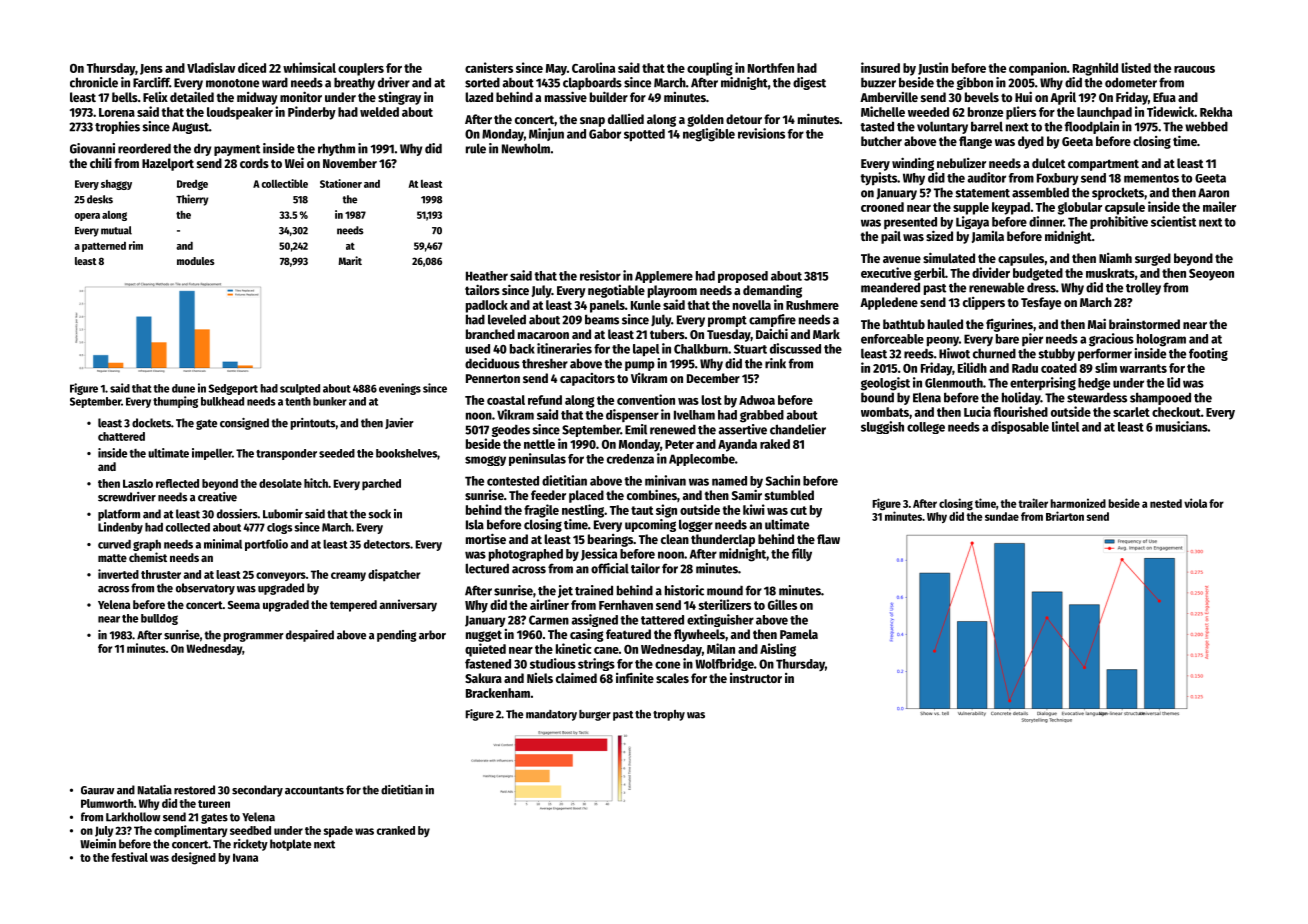  I want to click on kinetic, so click(574, 648).
